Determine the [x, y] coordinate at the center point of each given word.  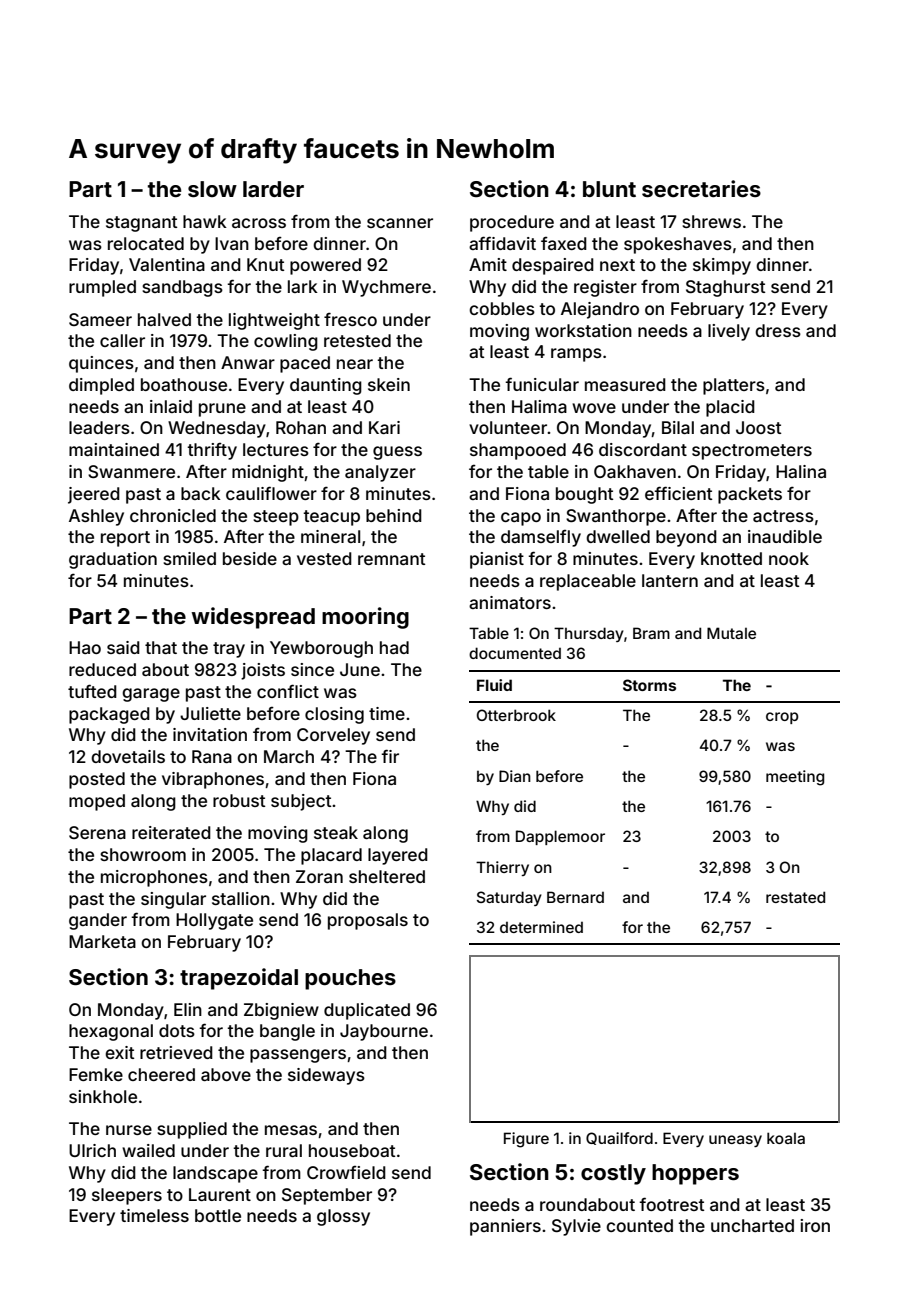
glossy [343, 1217]
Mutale [731, 633]
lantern [670, 580]
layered [398, 856]
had [394, 647]
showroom [143, 854]
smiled [189, 558]
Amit [488, 264]
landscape [215, 1174]
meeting [795, 778]
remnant [391, 559]
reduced [102, 669]
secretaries [701, 188]
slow [212, 189]
